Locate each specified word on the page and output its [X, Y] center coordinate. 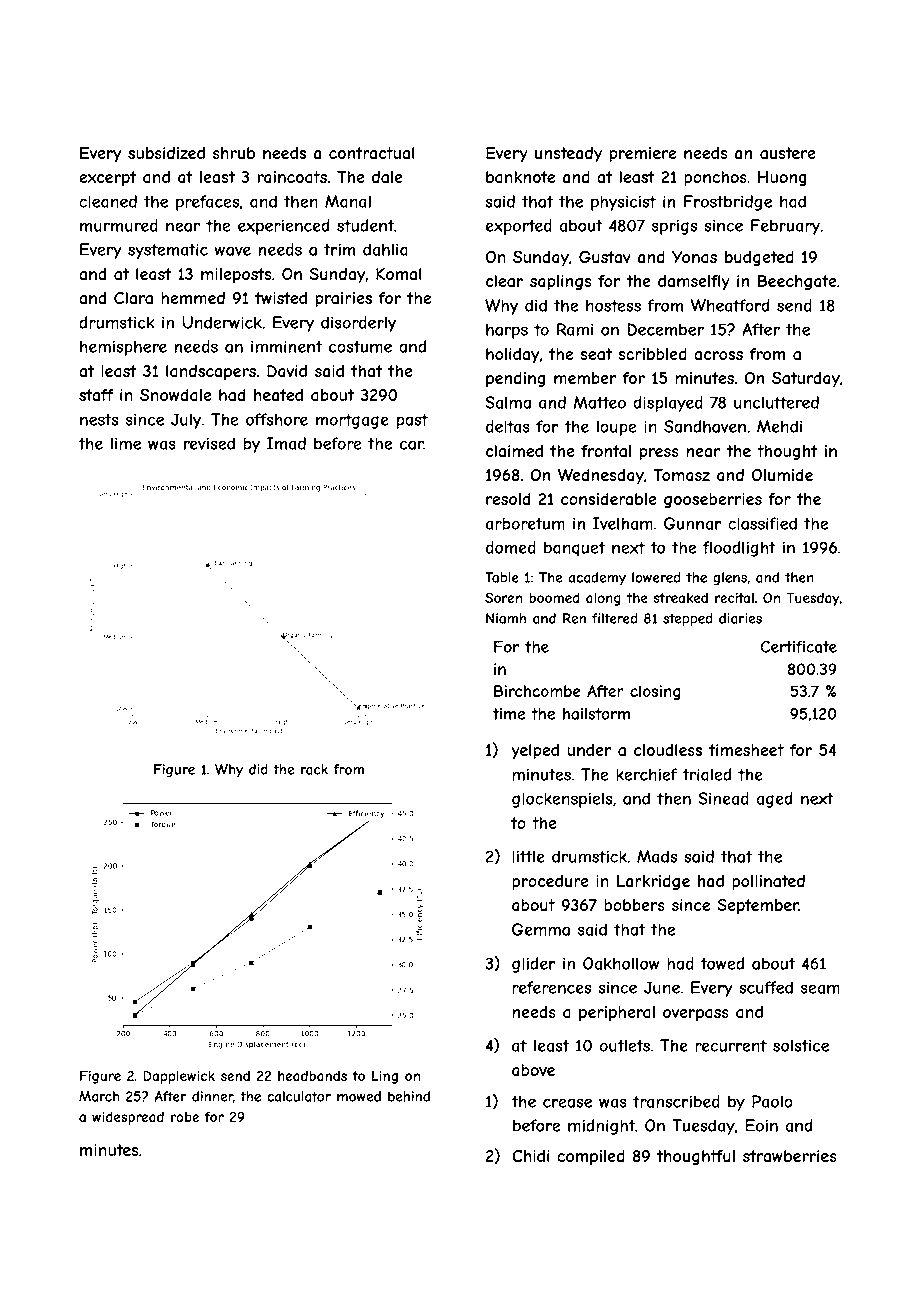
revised [209, 443]
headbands [312, 1076]
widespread [128, 1118]
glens [730, 578]
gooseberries [713, 500]
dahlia [385, 249]
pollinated [768, 883]
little [528, 856]
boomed [554, 597]
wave [232, 251]
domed [511, 547]
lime [126, 443]
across [718, 355]
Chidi [531, 1156]
